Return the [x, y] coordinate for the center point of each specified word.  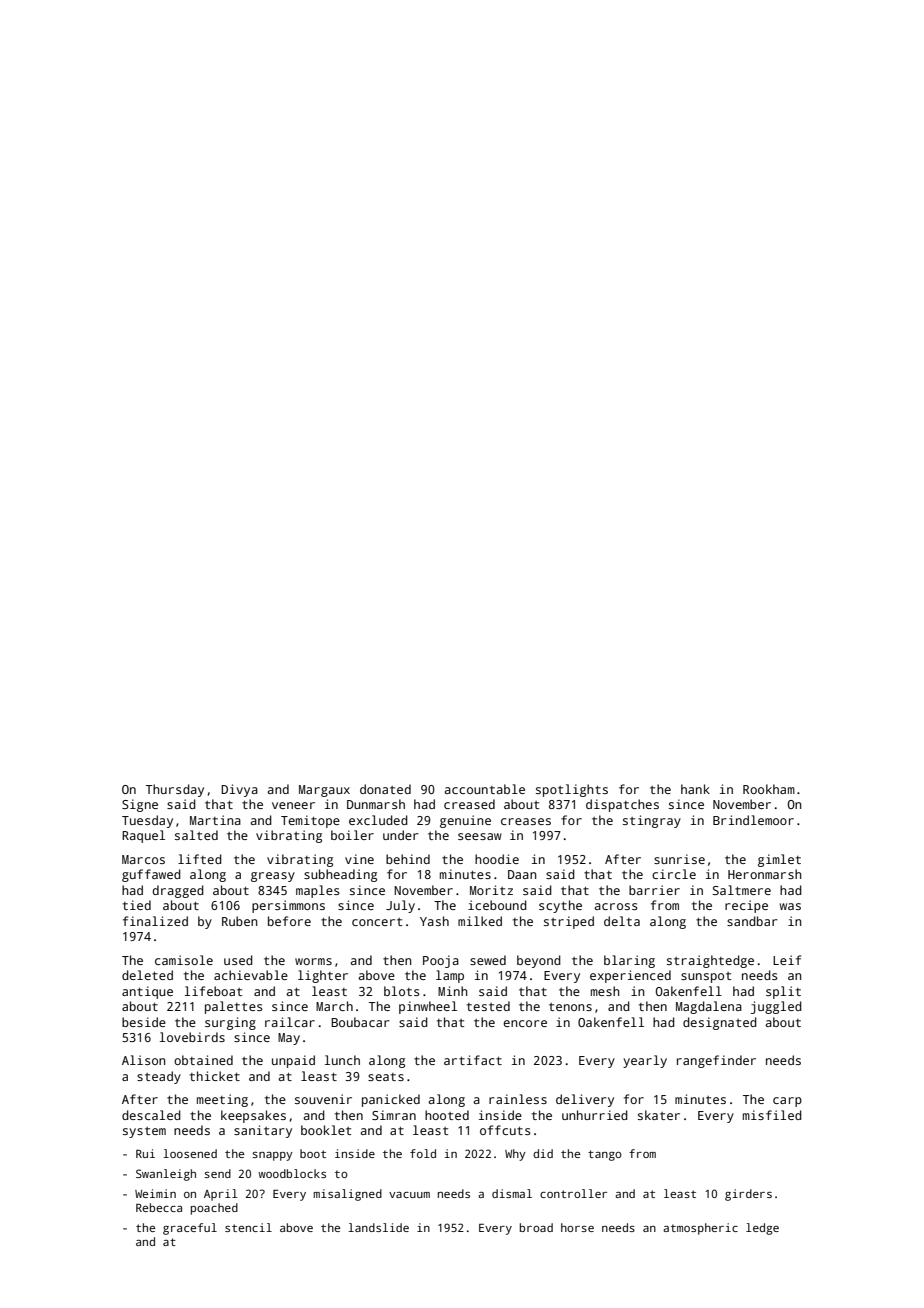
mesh [605, 991]
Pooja [441, 961]
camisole [184, 960]
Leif [787, 960]
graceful [190, 1229]
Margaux [324, 791]
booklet [326, 1130]
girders [748, 1195]
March [334, 1006]
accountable [484, 789]
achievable [251, 975]
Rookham [769, 789]
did [543, 1153]
